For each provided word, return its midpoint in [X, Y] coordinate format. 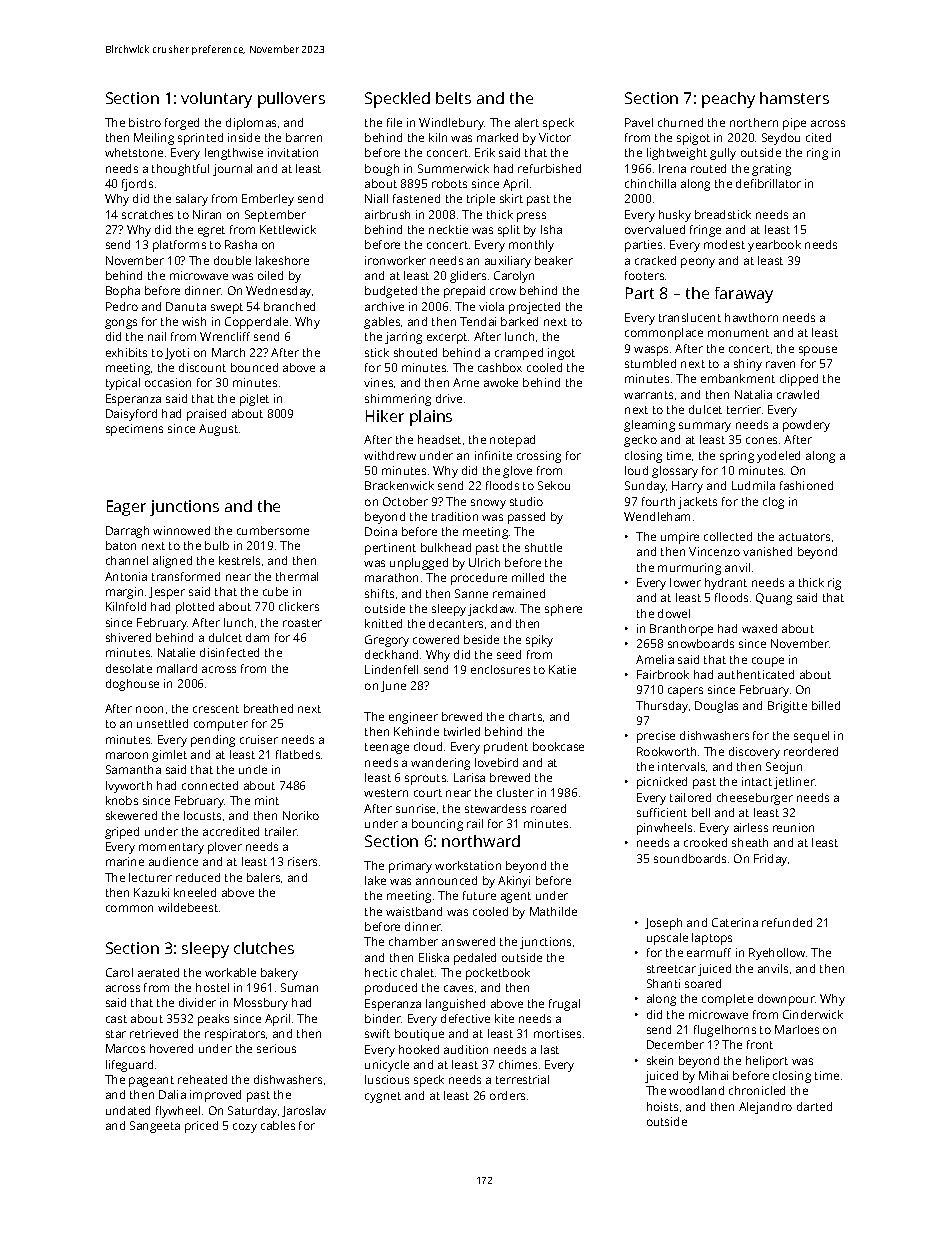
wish [194, 321]
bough [382, 170]
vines [378, 382]
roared [548, 808]
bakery [279, 974]
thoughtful [180, 170]
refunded [787, 922]
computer [221, 725]
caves [458, 988]
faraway [744, 295]
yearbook [774, 246]
